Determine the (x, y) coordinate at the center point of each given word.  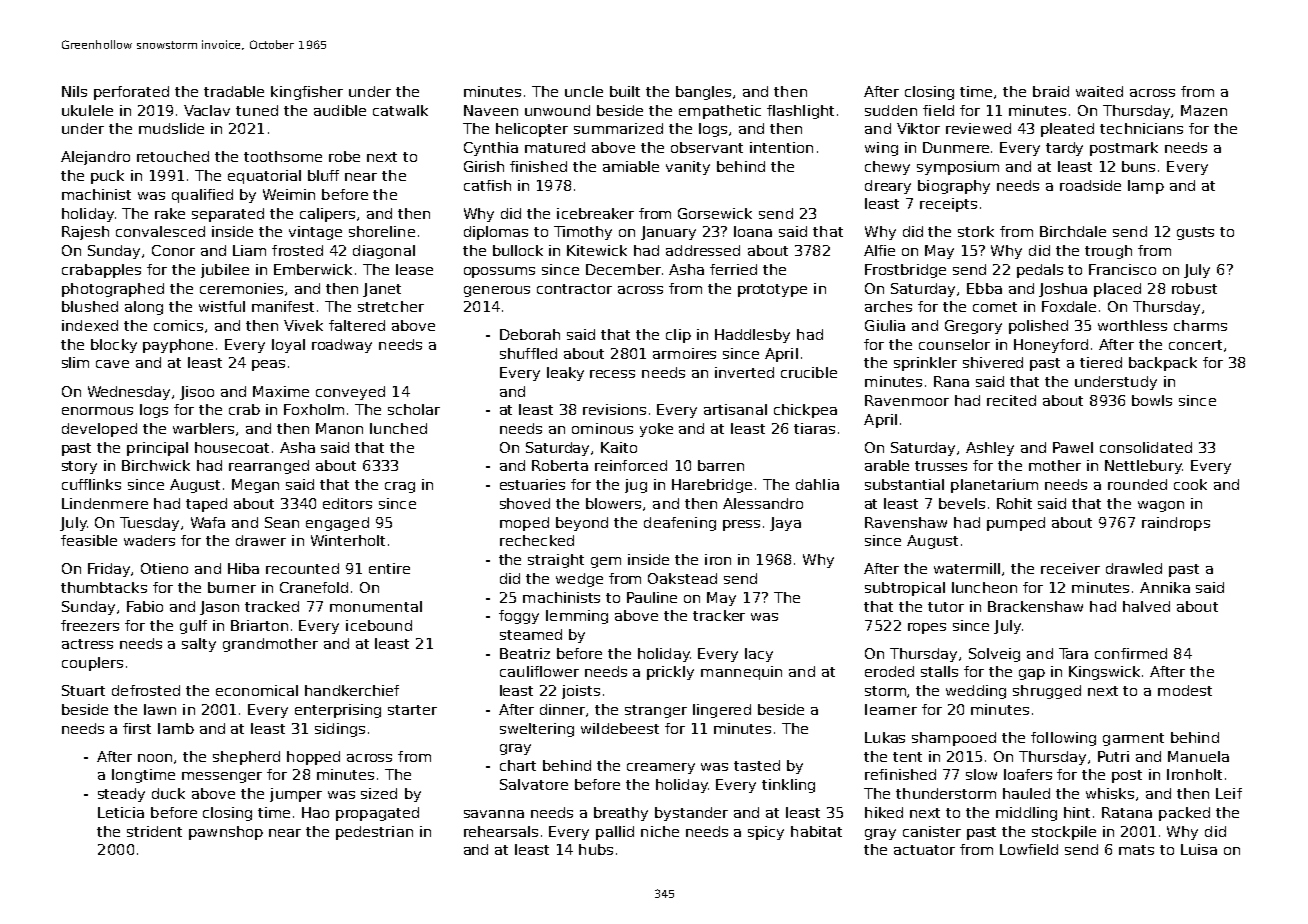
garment (1133, 739)
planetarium (994, 486)
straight (556, 561)
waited (1099, 91)
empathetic (720, 112)
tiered (1101, 362)
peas (268, 365)
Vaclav (207, 110)
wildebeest (620, 728)
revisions (614, 409)
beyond (582, 524)
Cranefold (314, 587)
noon (155, 758)
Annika (1165, 587)
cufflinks (91, 484)
